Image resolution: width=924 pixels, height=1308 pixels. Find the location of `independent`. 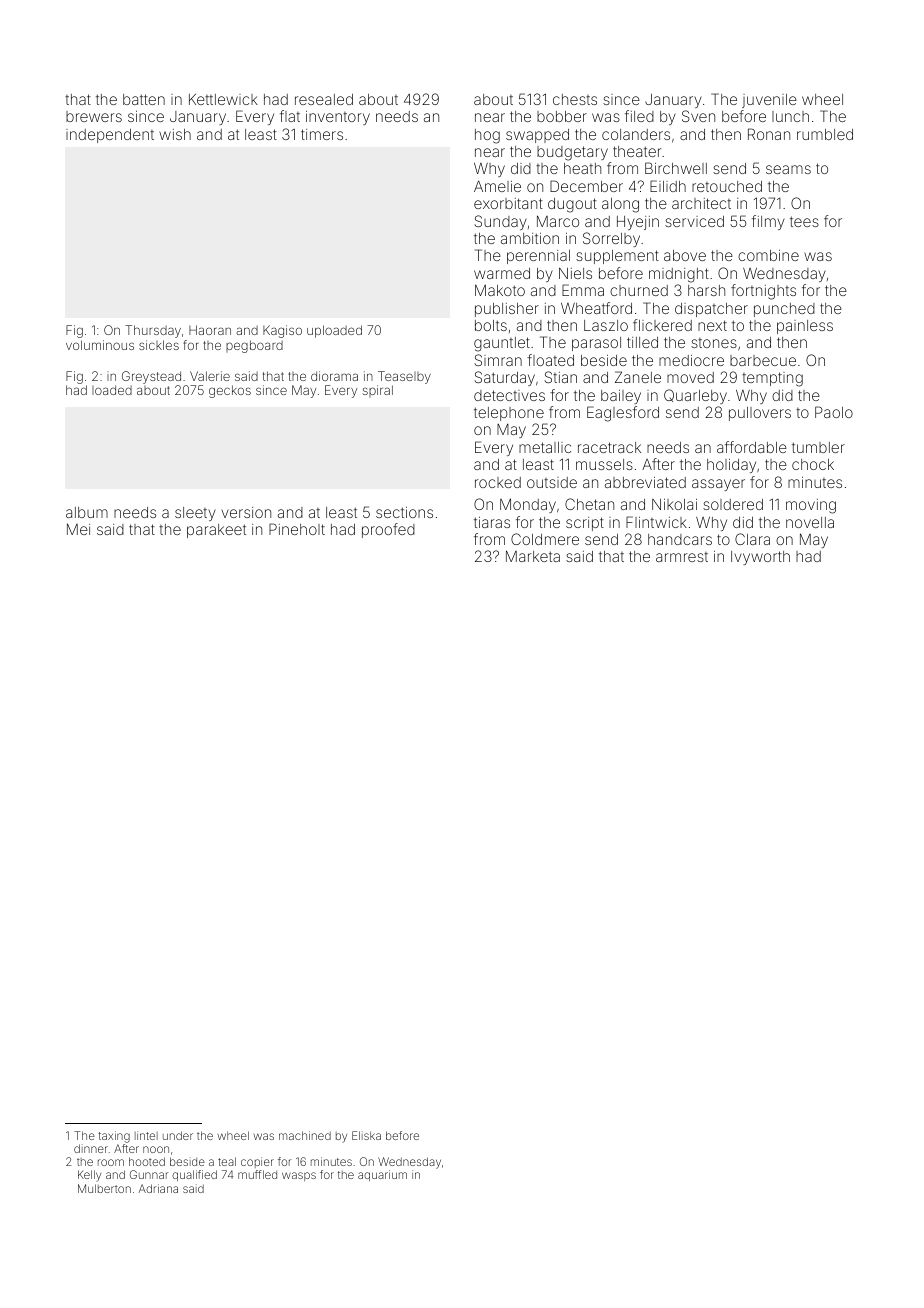

independent is located at coordinates (110, 136).
